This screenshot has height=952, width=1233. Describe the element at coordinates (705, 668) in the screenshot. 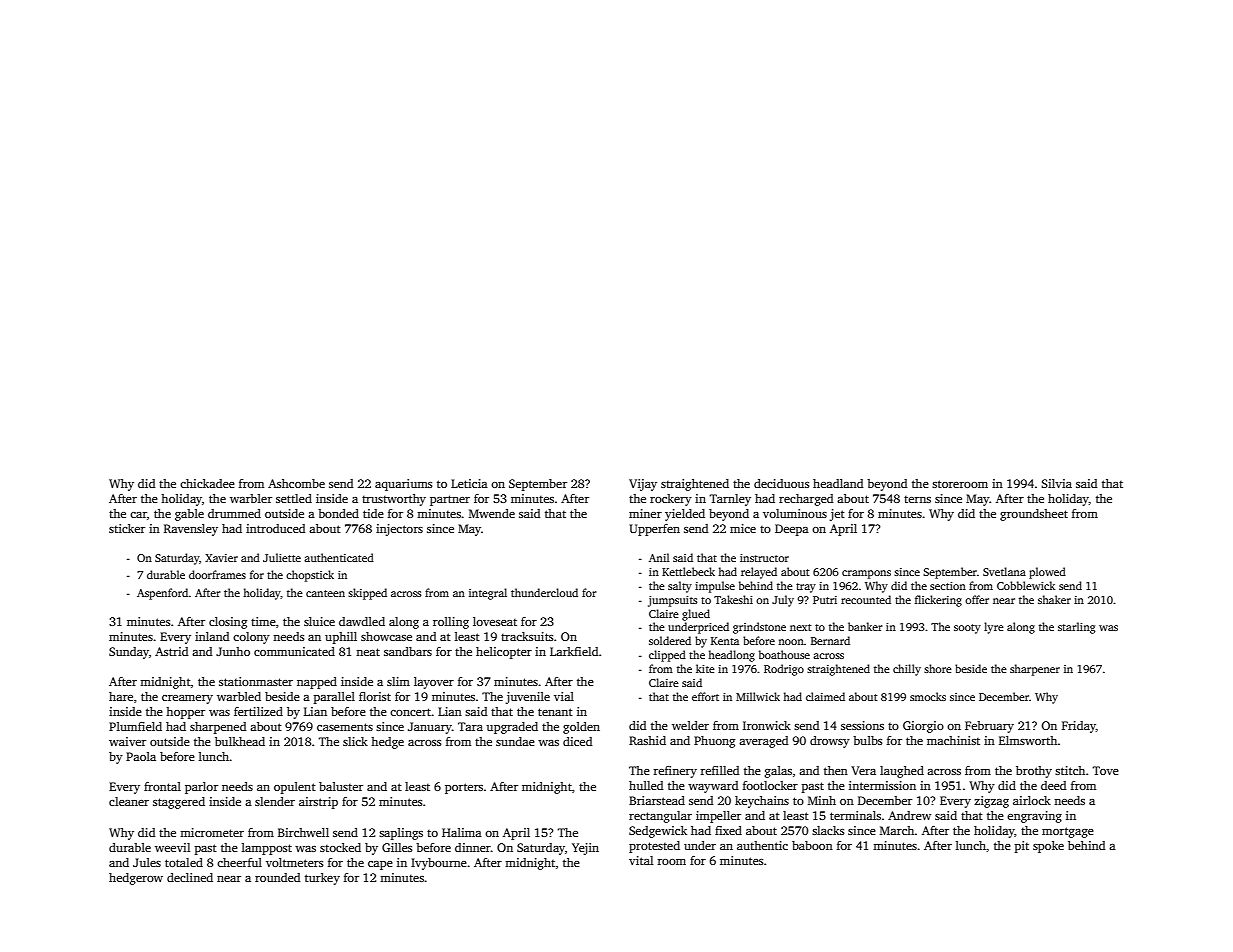

I see `kite` at that location.
